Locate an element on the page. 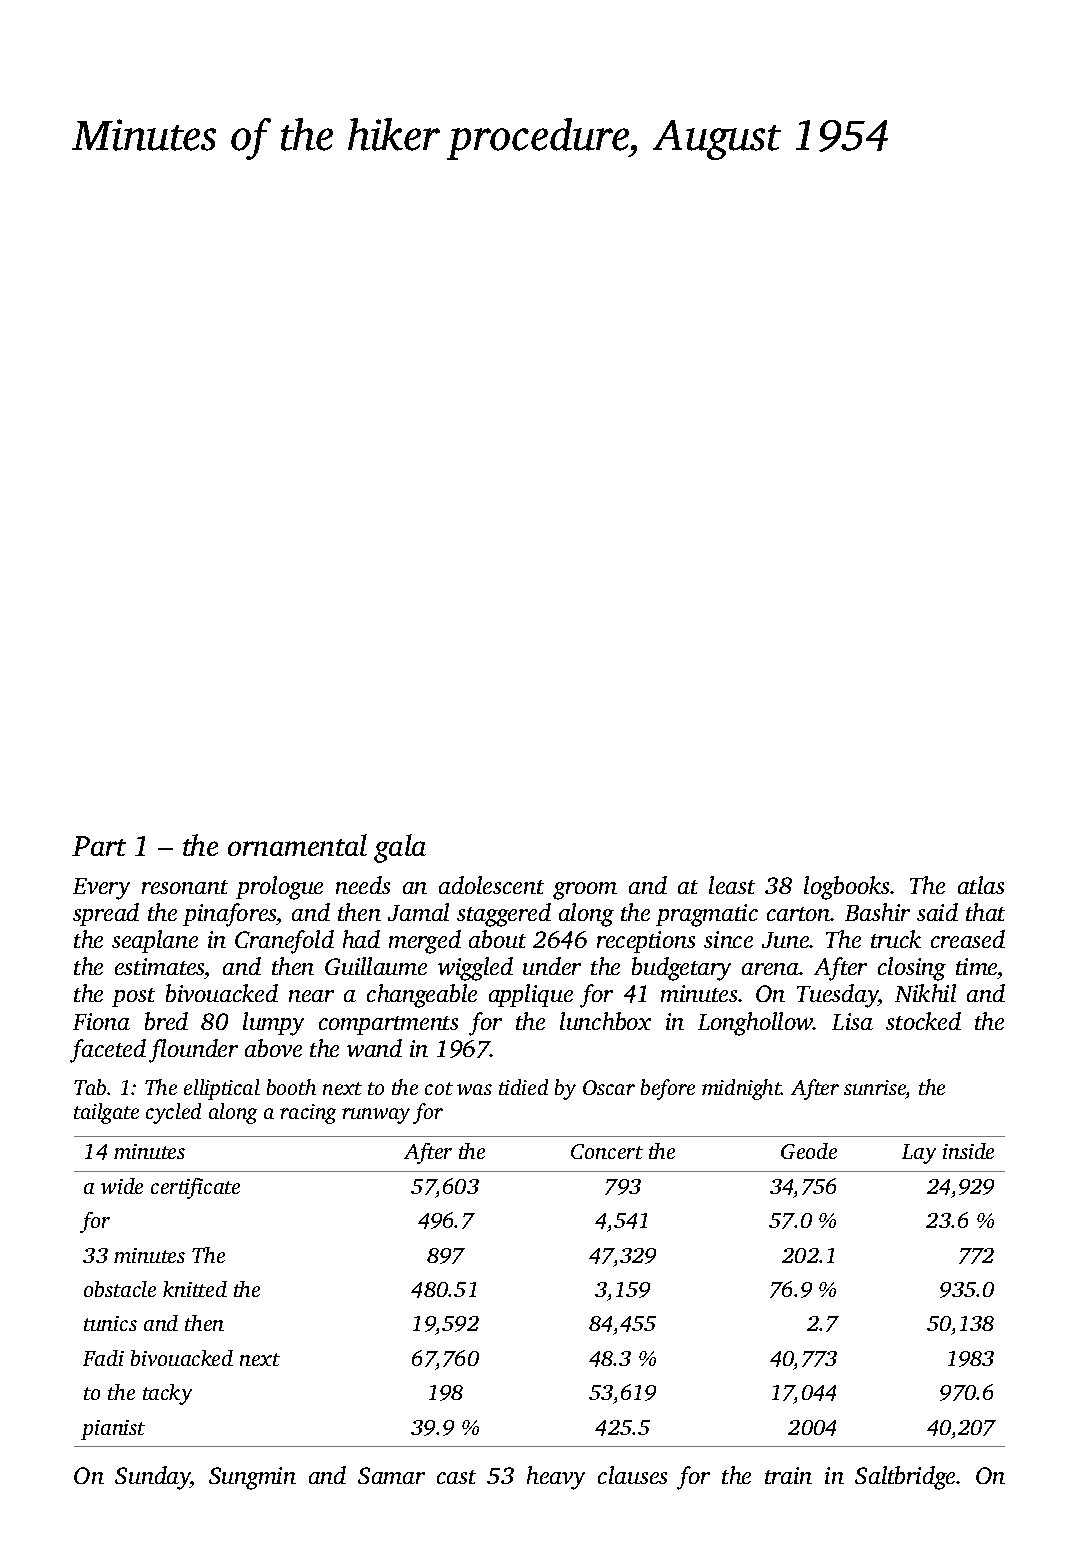 Image resolution: width=1079 pixels, height=1563 pixels. estimates is located at coordinates (160, 968).
